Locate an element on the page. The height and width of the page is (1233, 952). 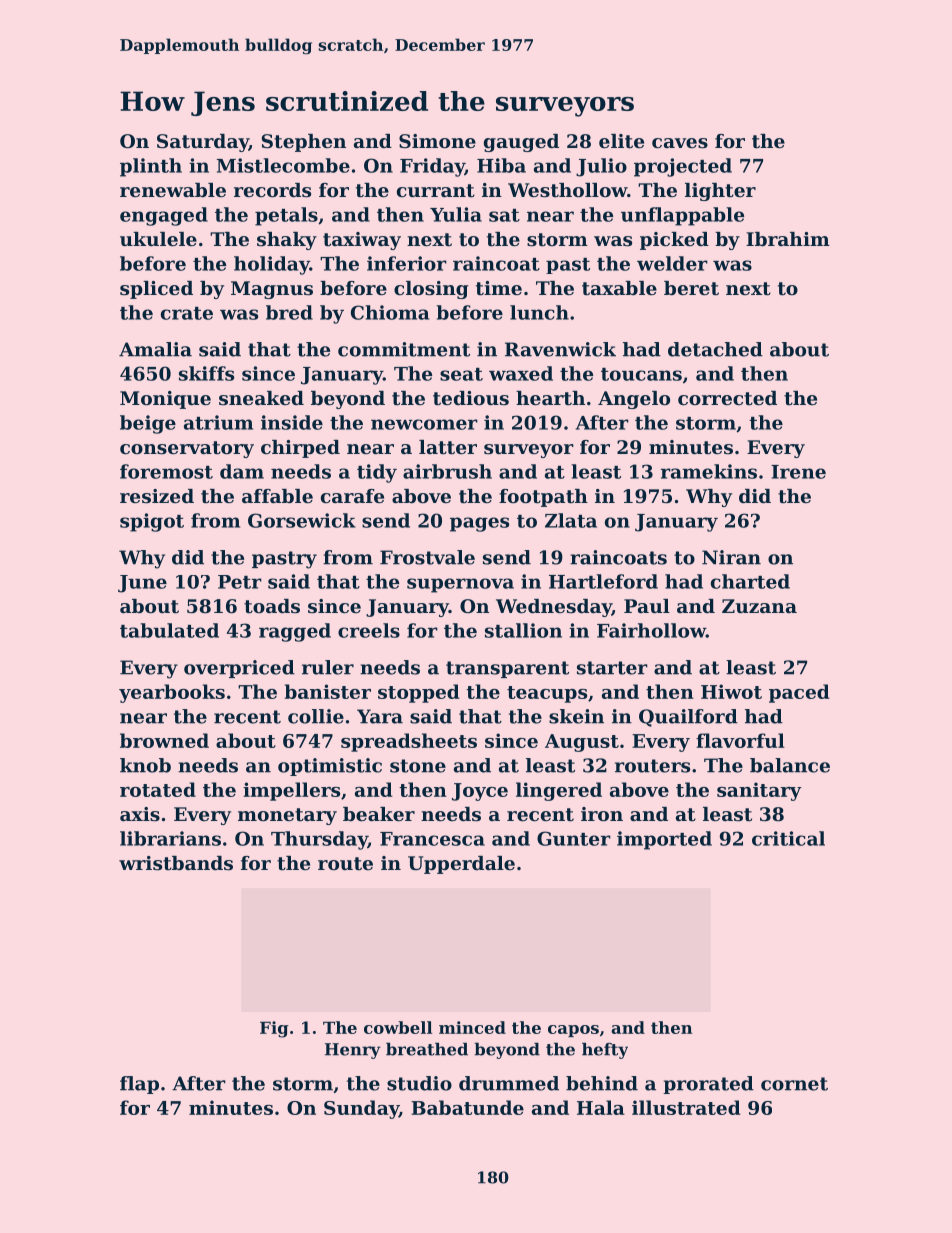
plinth is located at coordinates (151, 167).
